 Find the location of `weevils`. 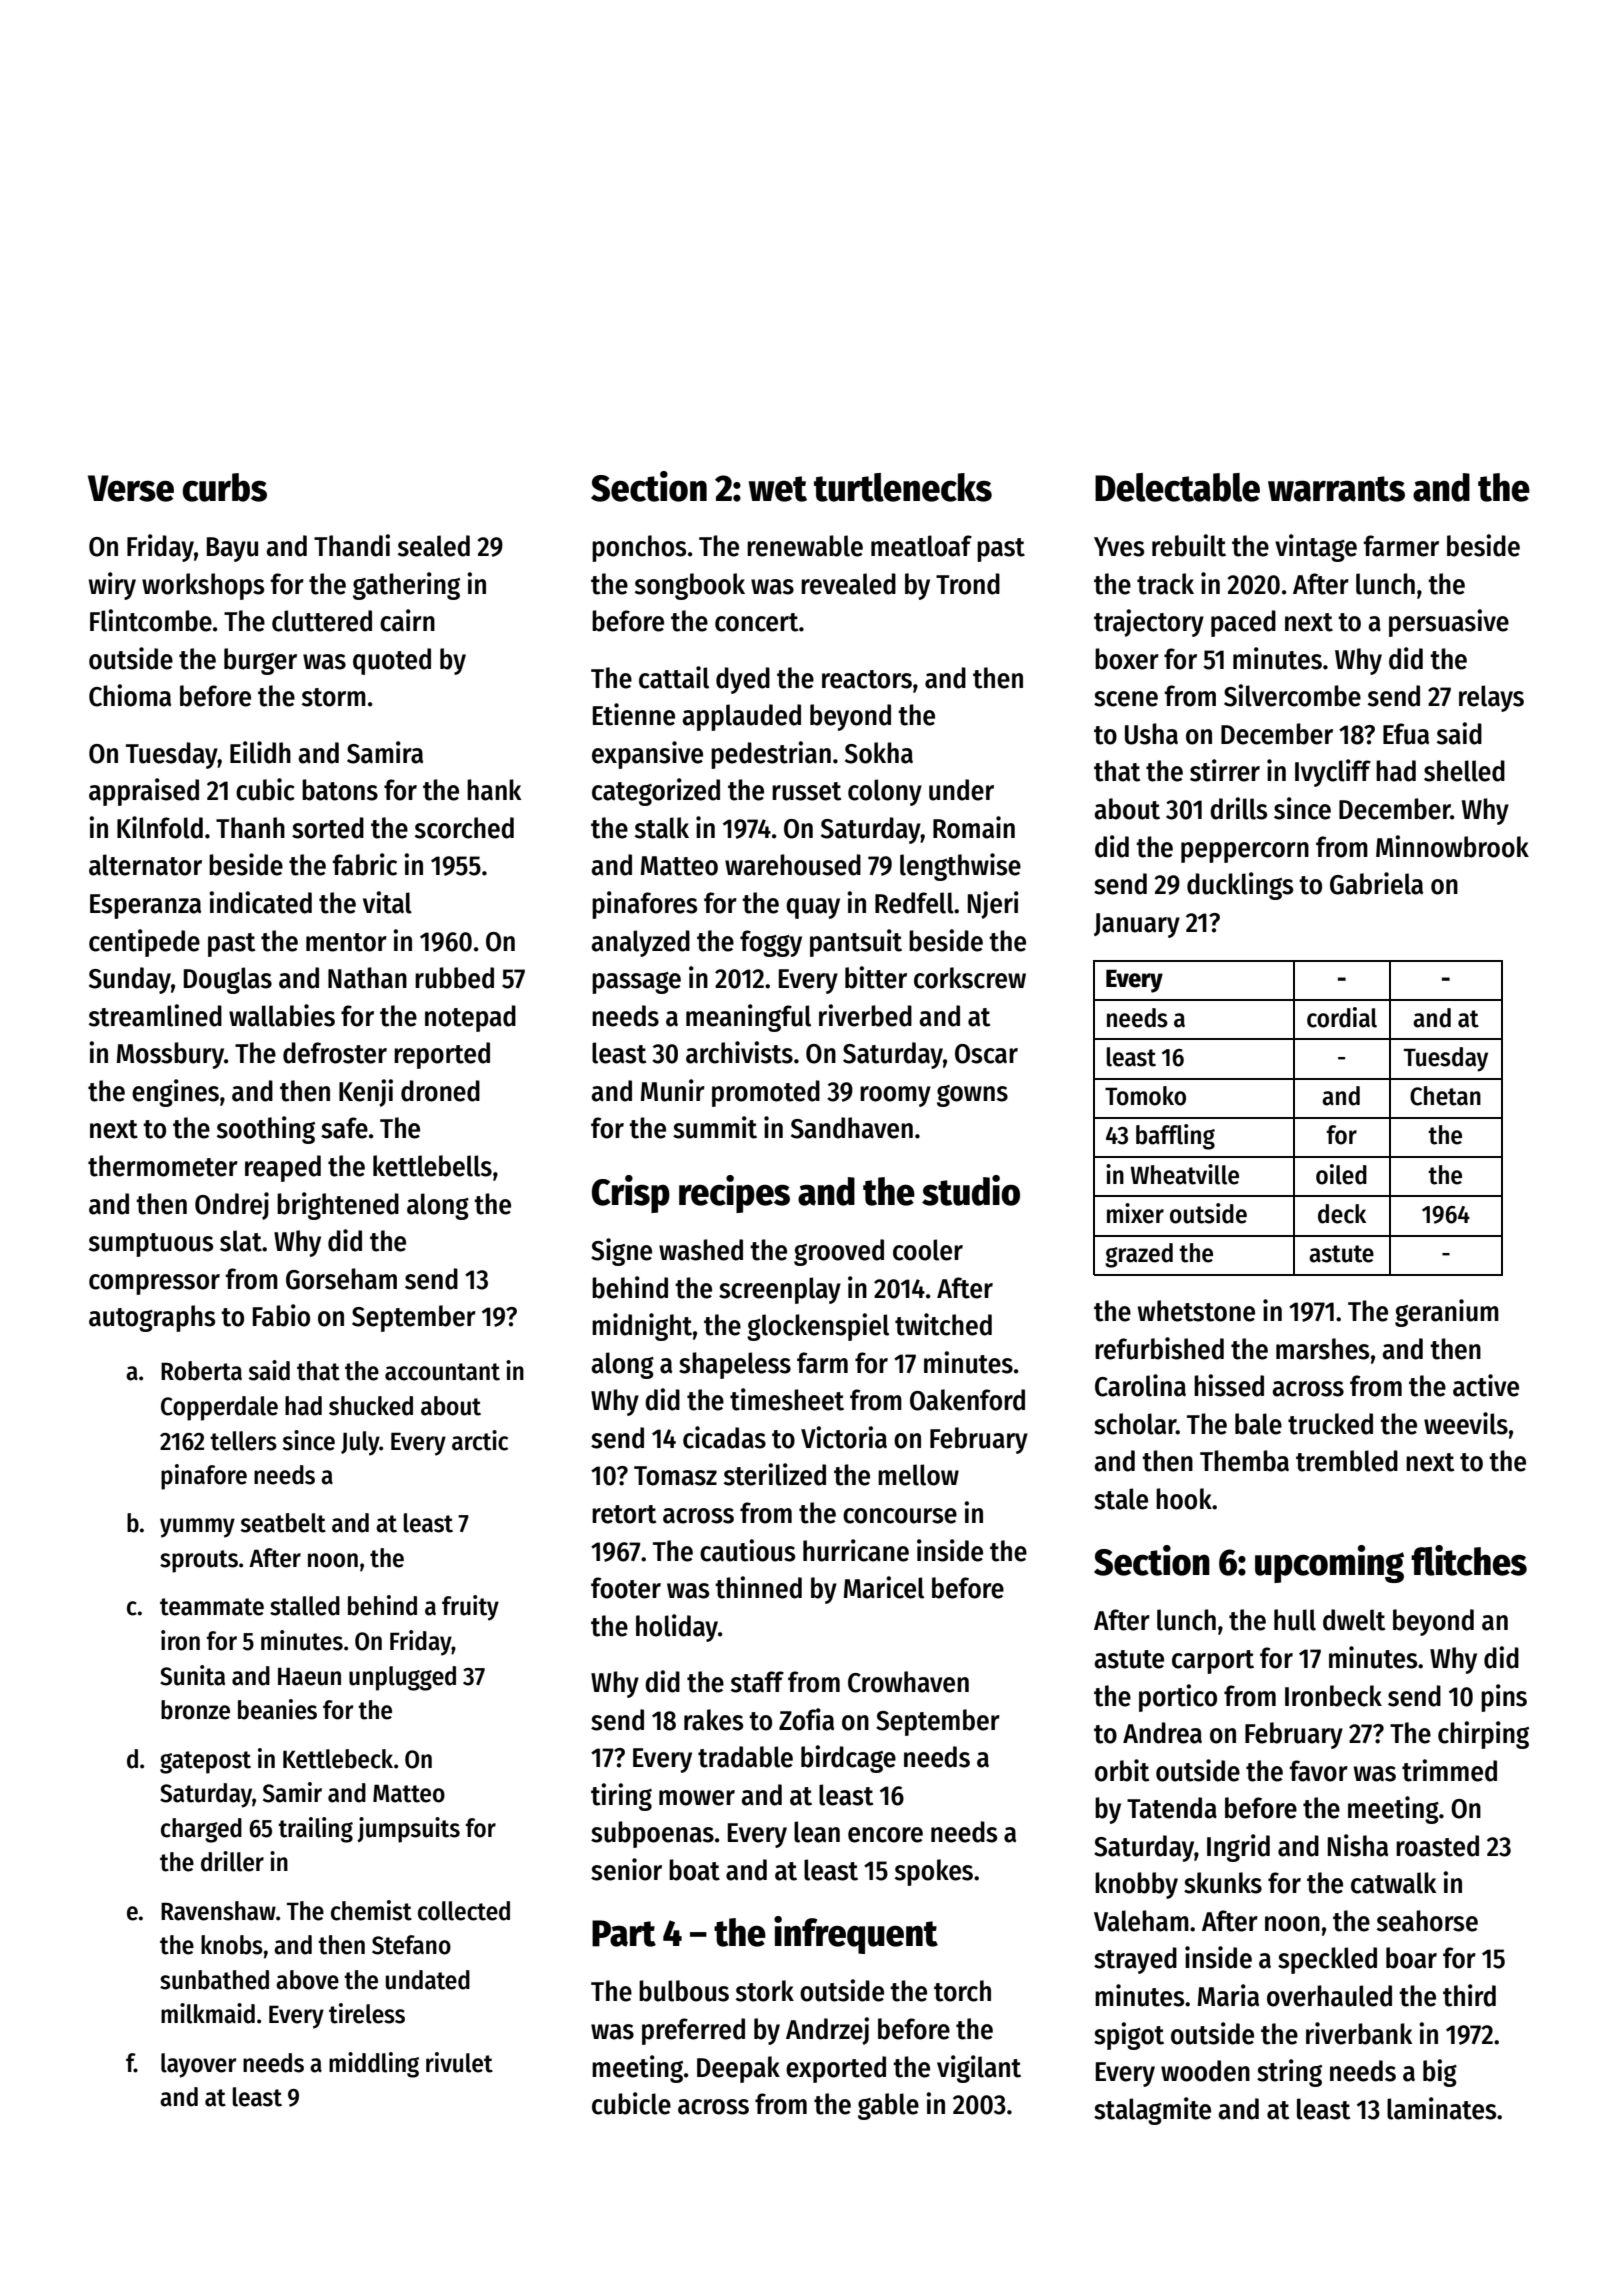

weevils is located at coordinates (1466, 1423).
